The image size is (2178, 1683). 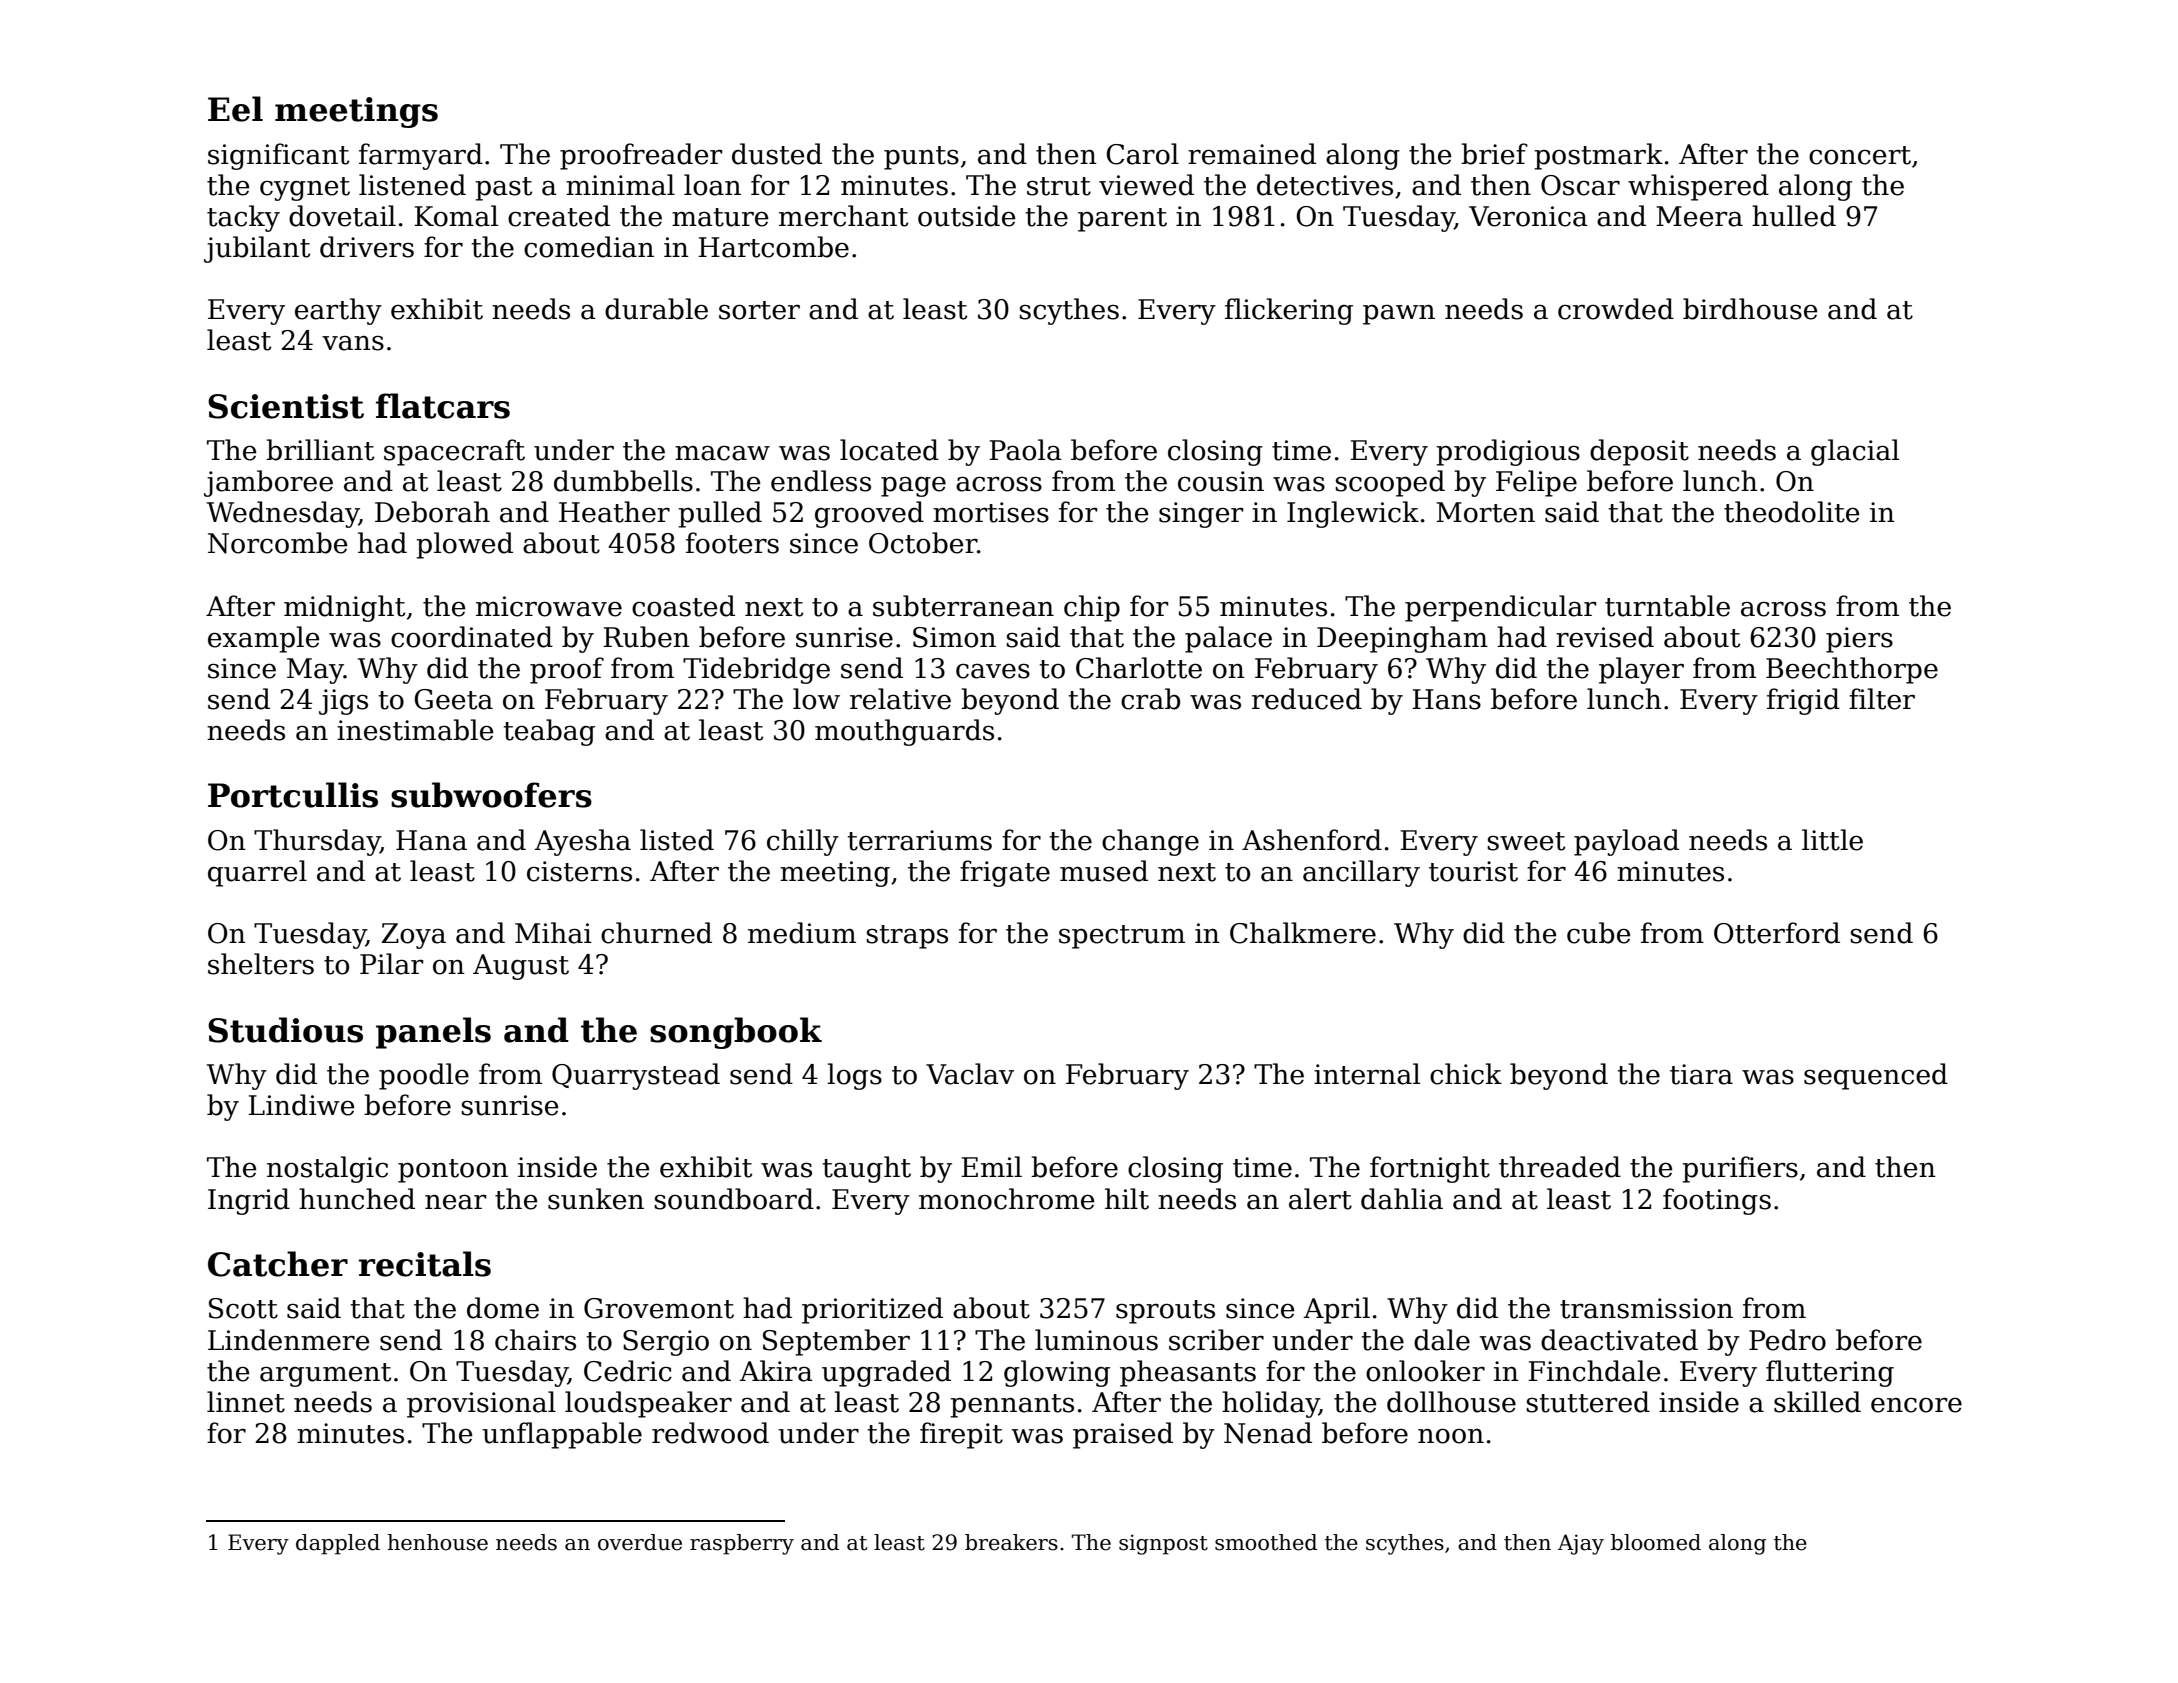 What do you see at coordinates (640, 1542) in the screenshot?
I see `overdue` at bounding box center [640, 1542].
